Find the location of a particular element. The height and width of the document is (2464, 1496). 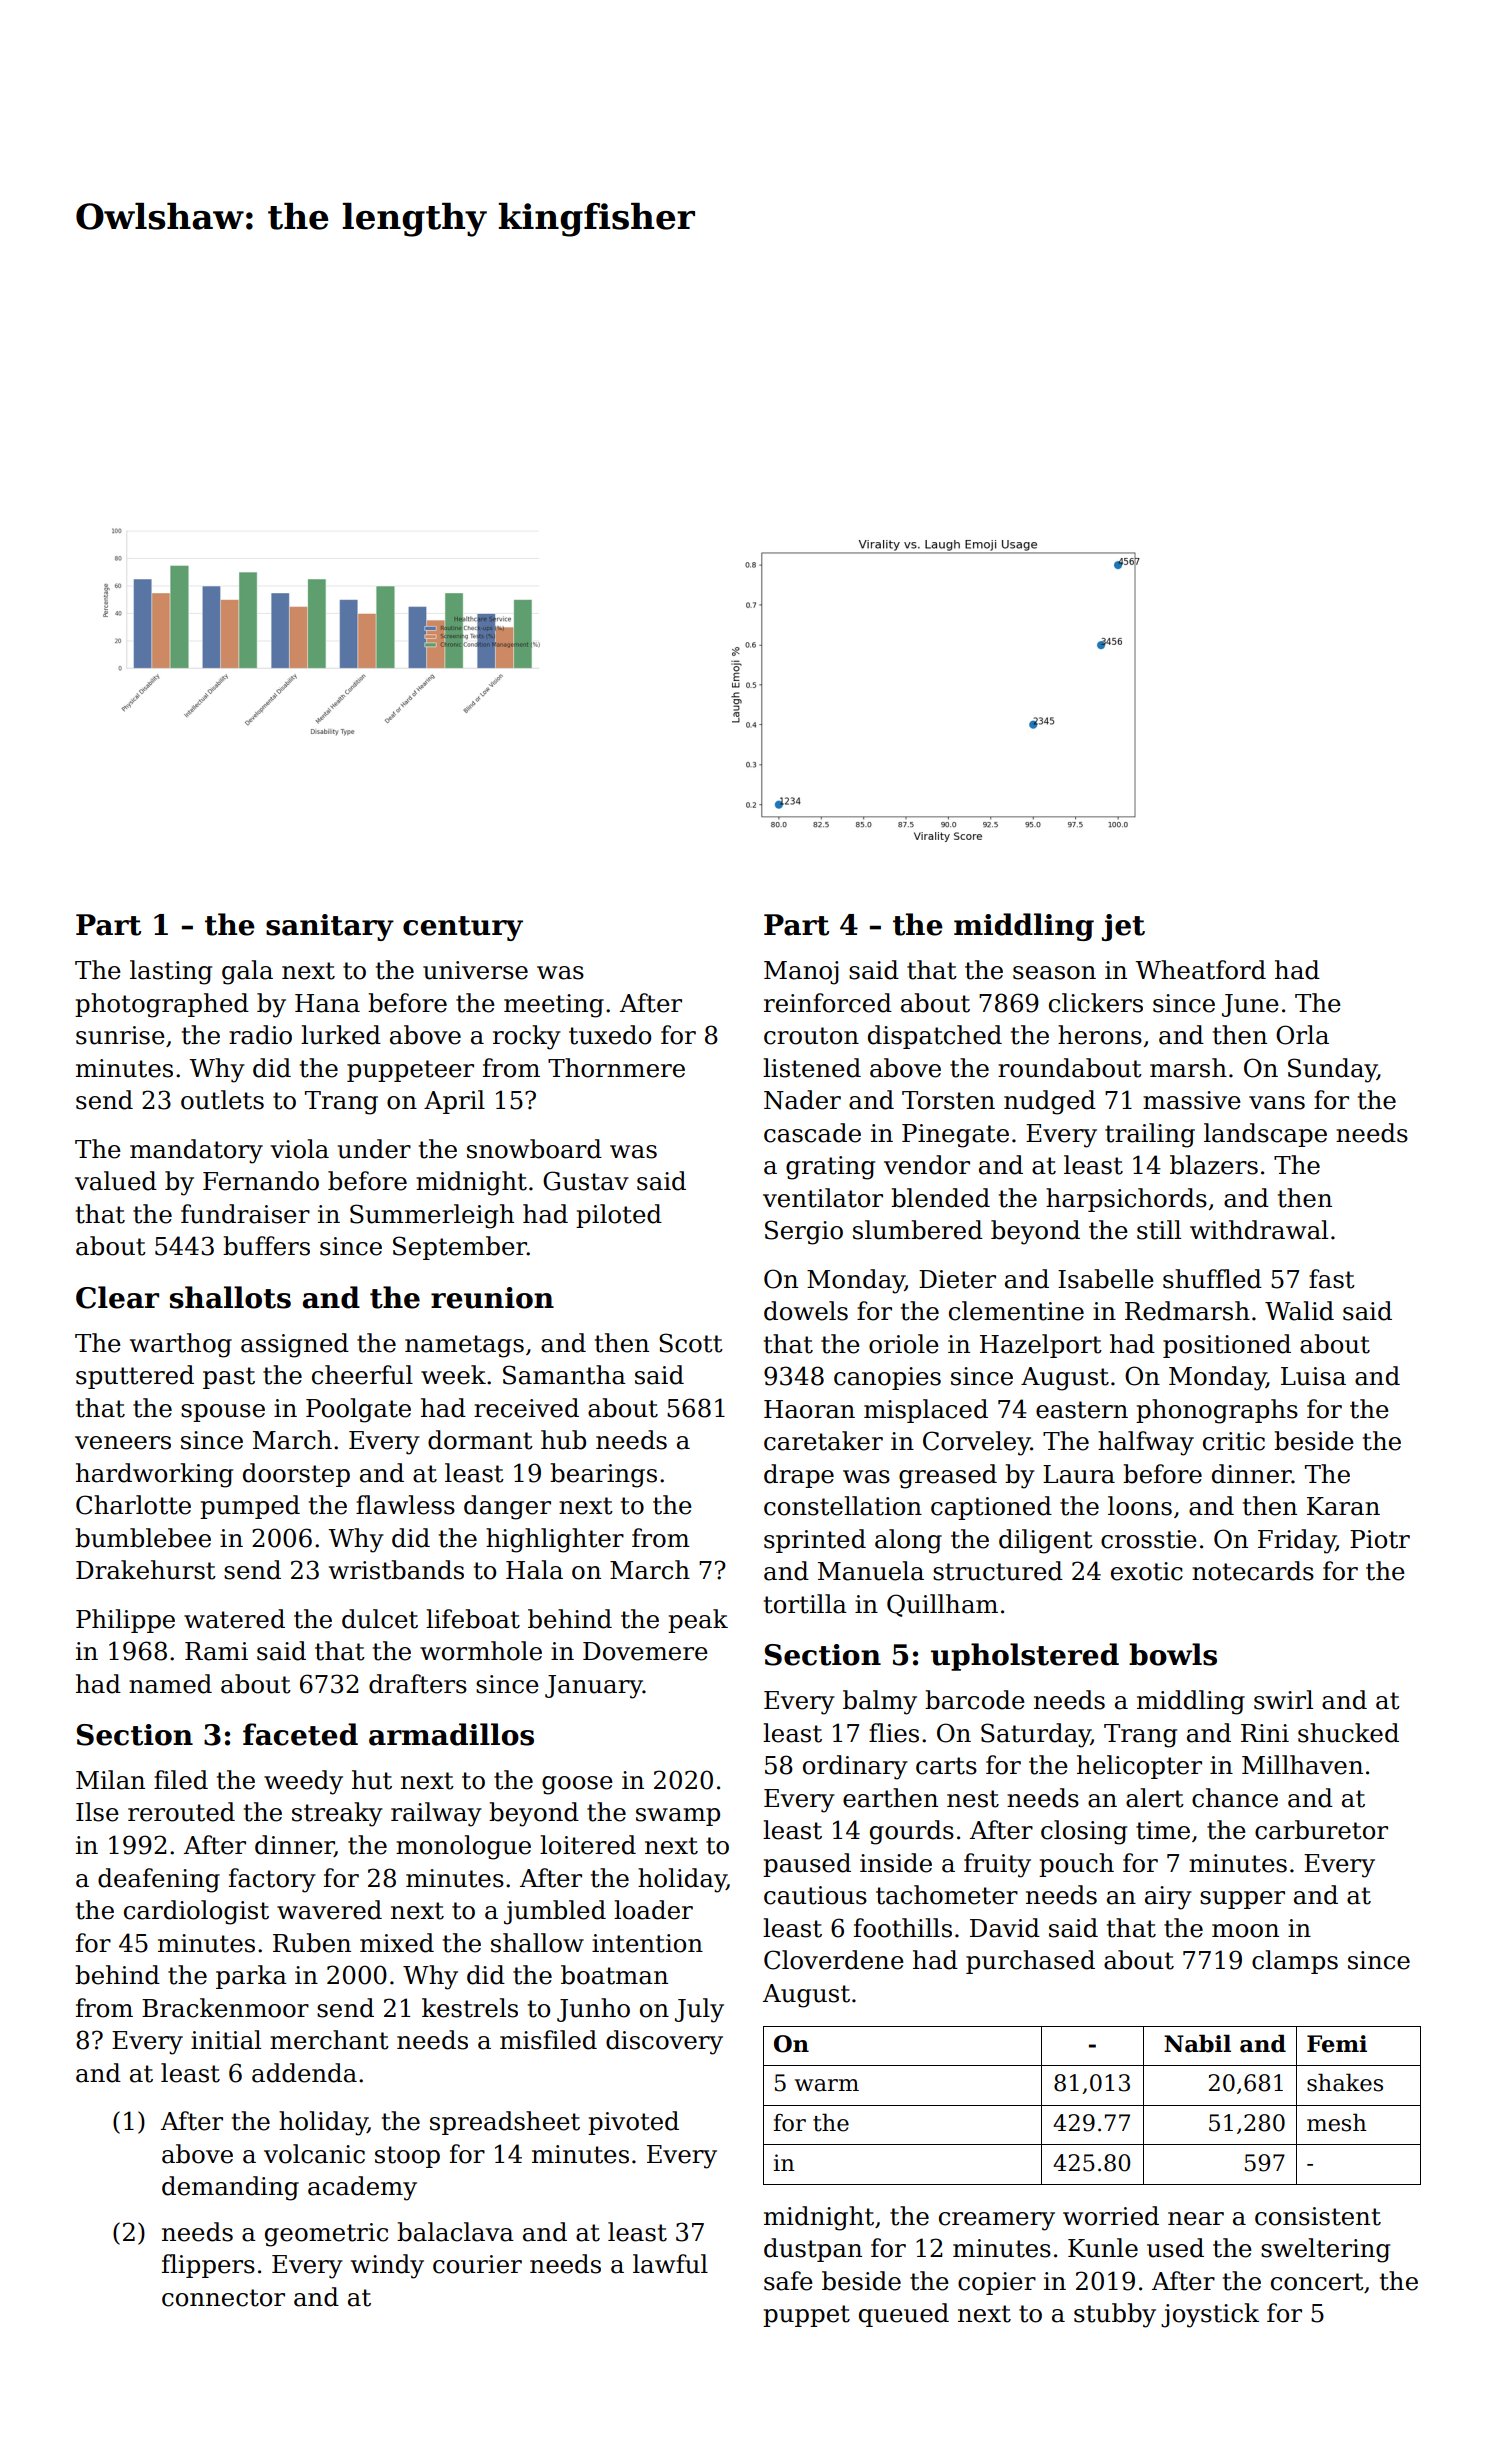

Hazelport is located at coordinates (1041, 1346).
